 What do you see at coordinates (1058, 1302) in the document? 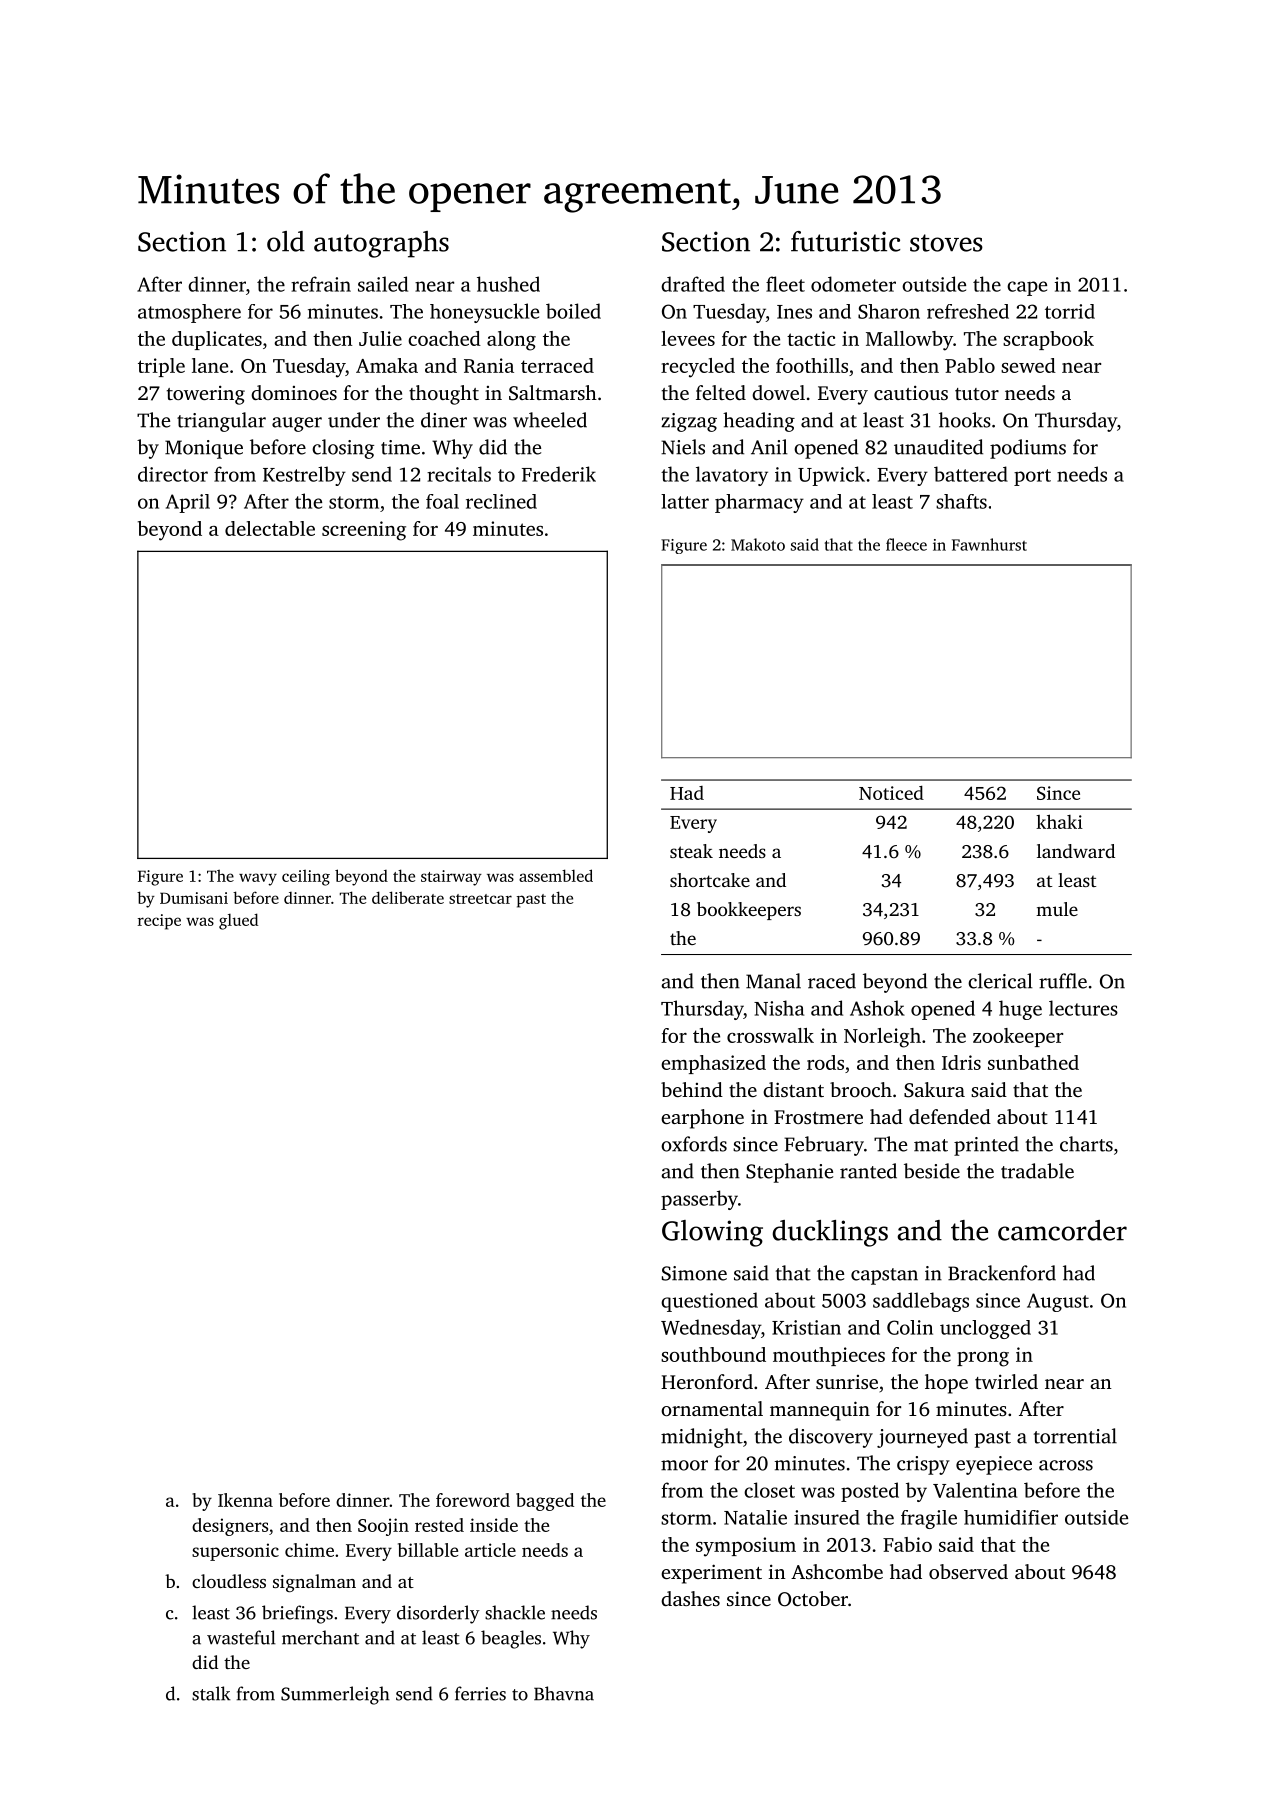
I see `August` at bounding box center [1058, 1302].
